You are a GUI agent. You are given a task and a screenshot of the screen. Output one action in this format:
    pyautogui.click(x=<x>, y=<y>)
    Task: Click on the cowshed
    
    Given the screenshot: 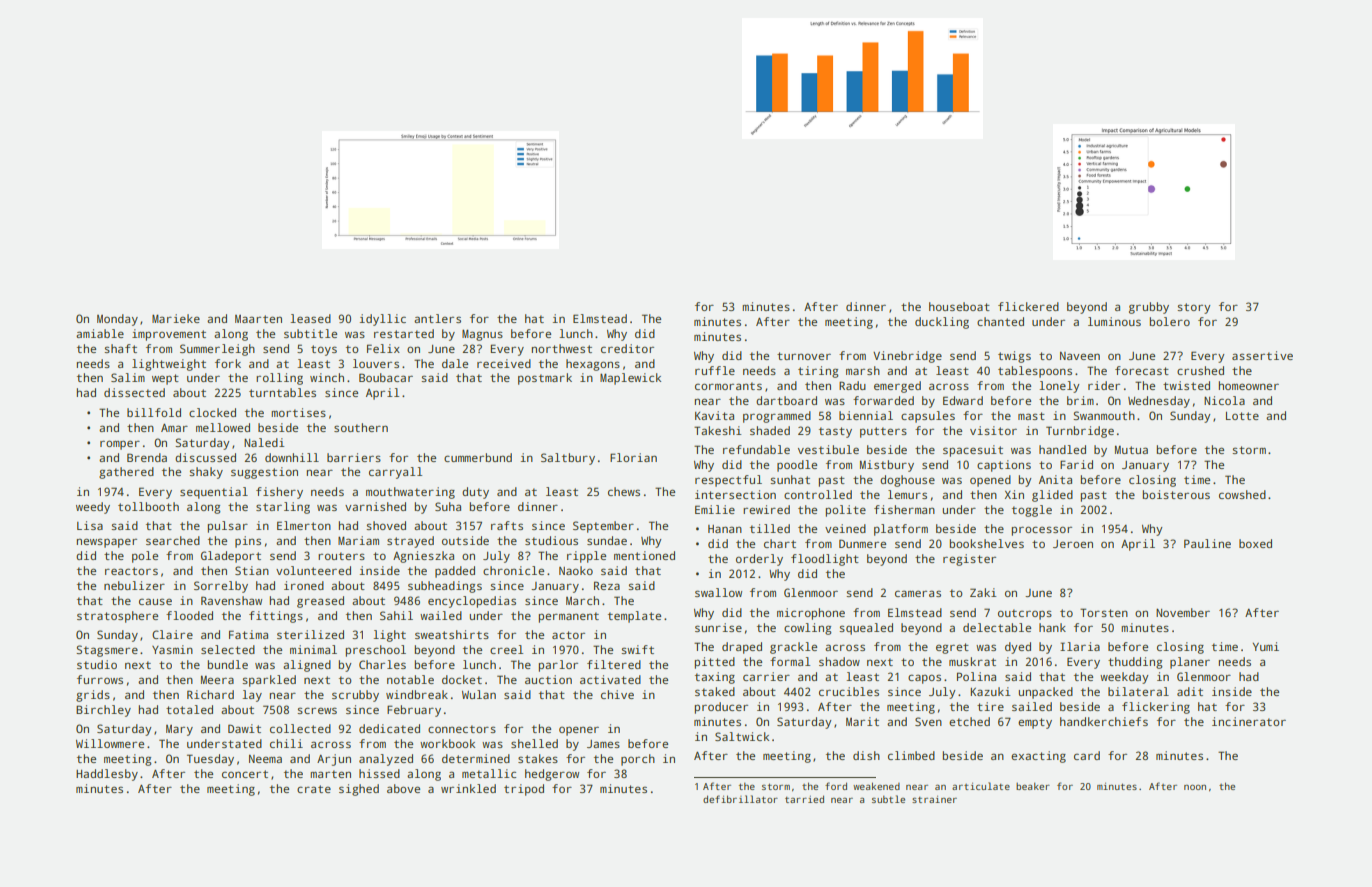 What is the action you would take?
    pyautogui.click(x=1242, y=494)
